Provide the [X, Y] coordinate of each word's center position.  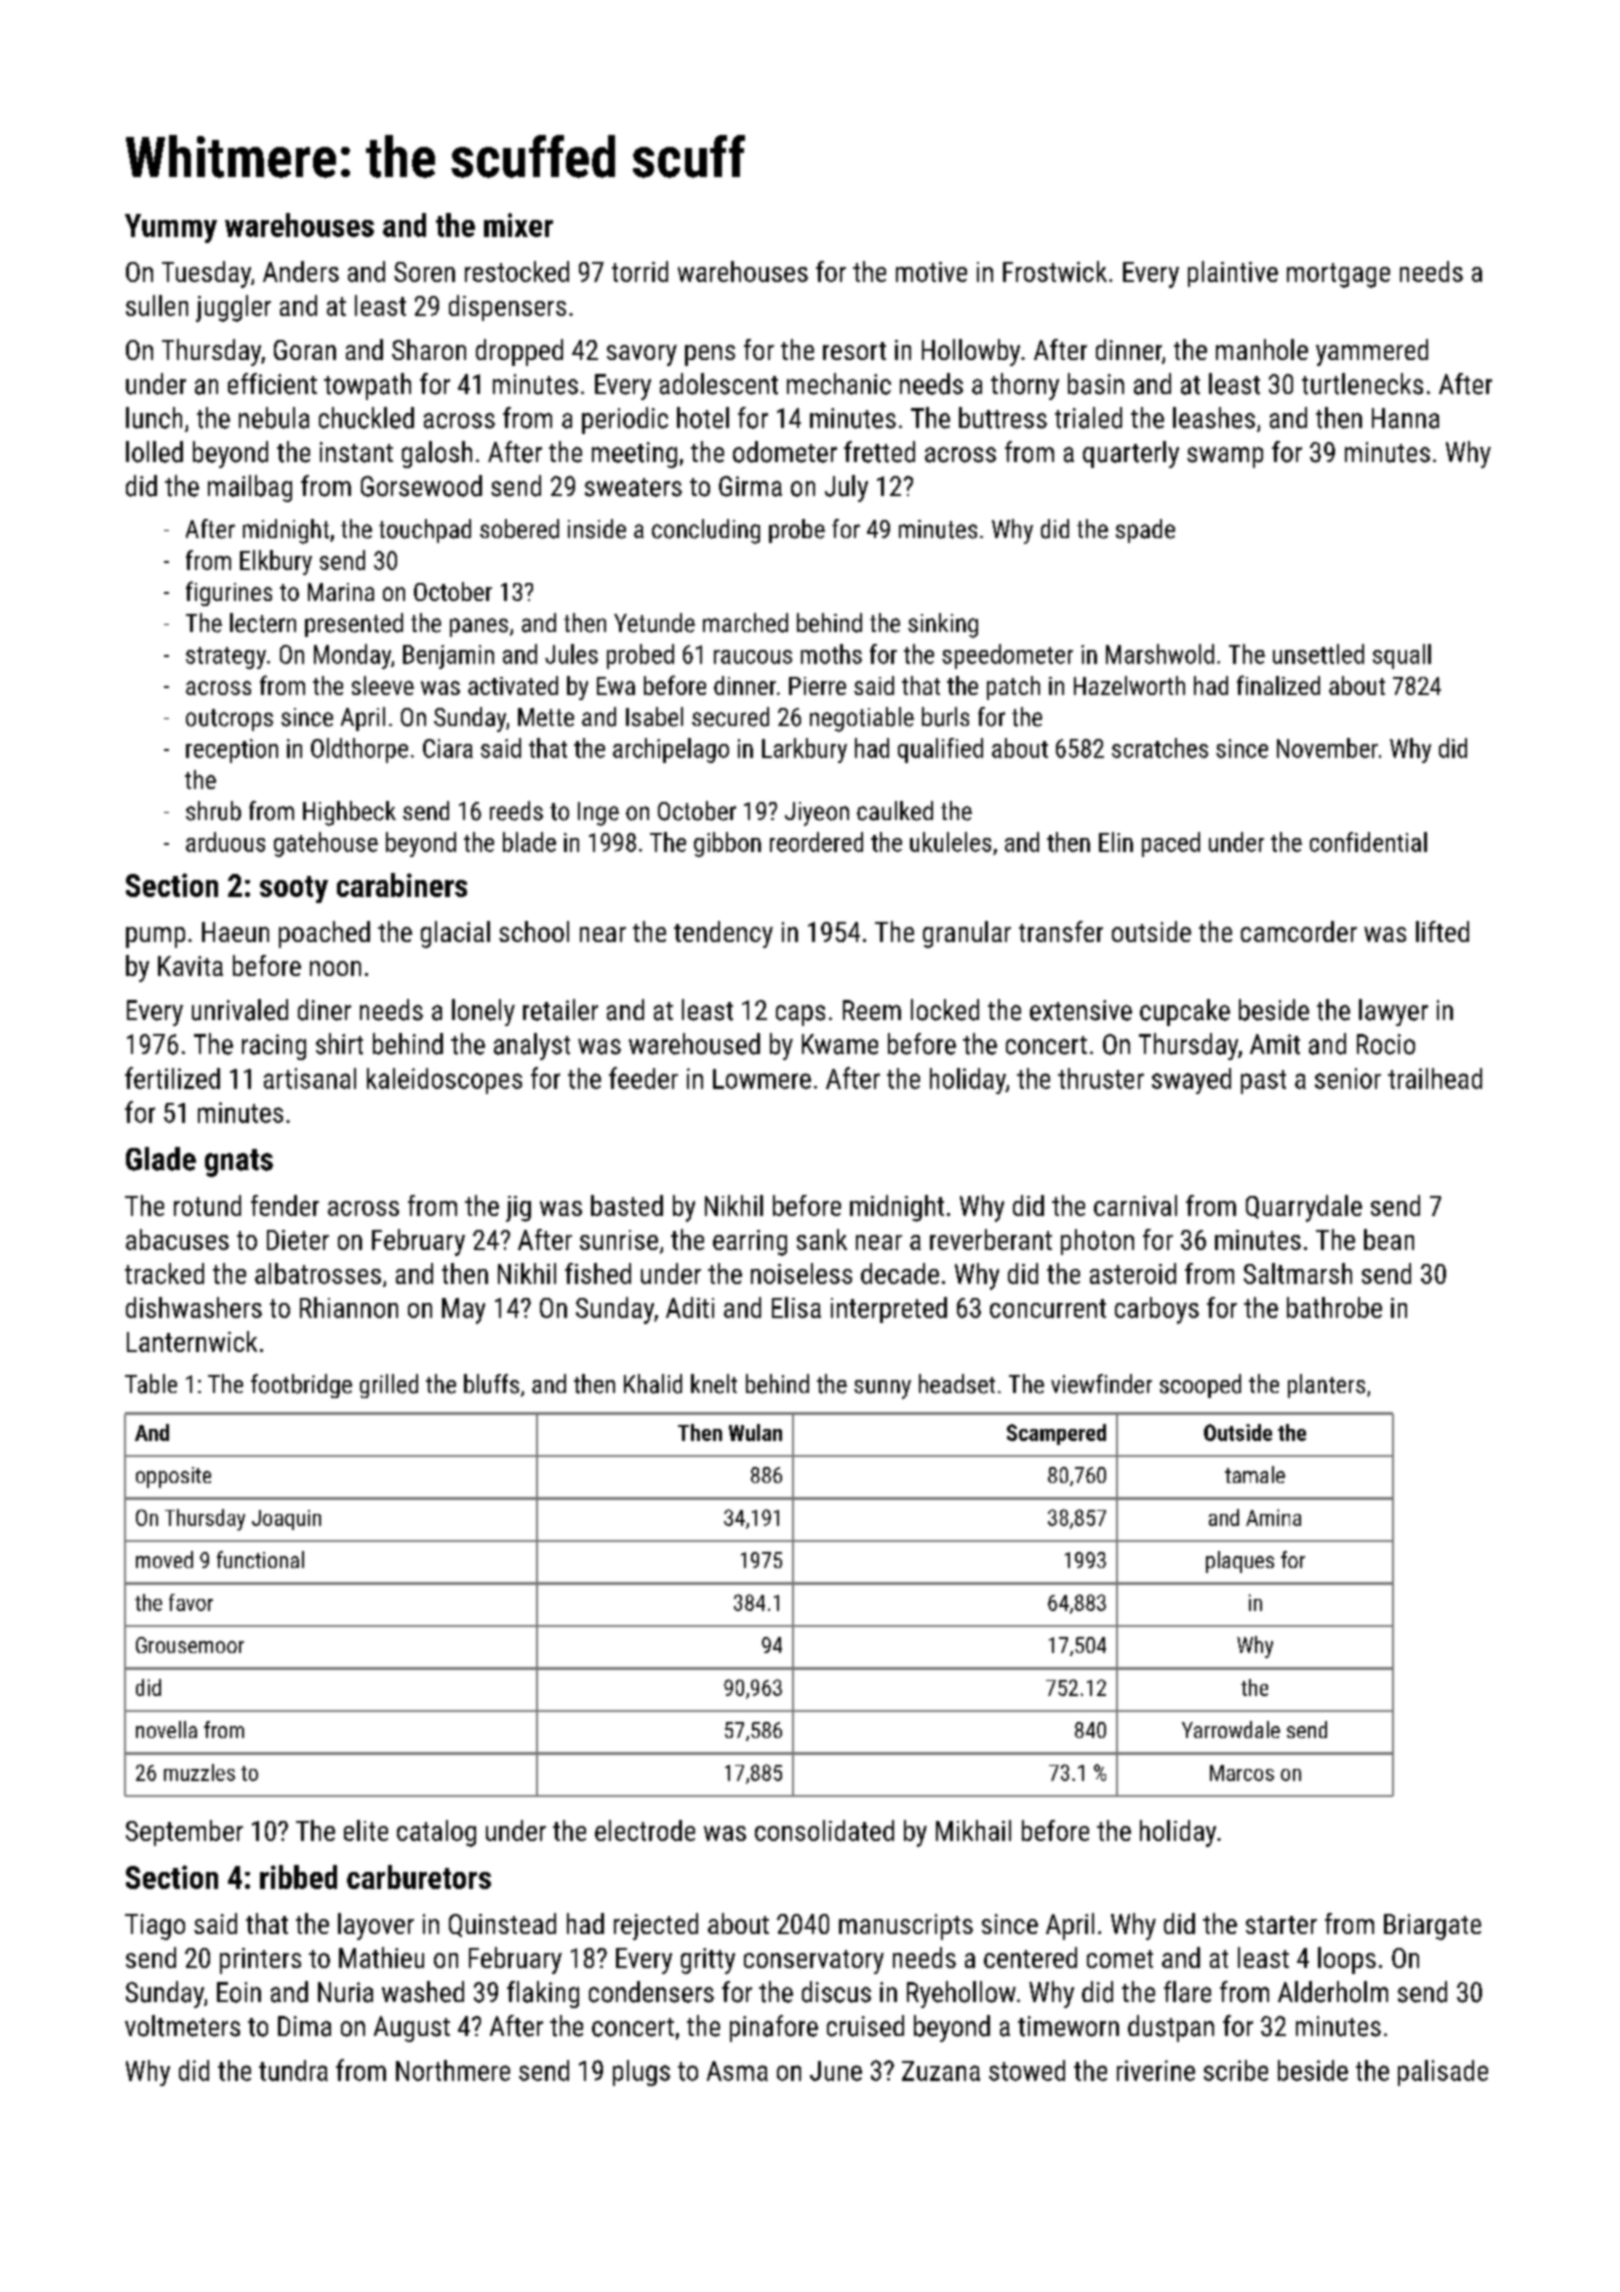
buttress [1003, 418]
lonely [483, 1012]
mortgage [1338, 275]
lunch [154, 418]
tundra [293, 2070]
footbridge [301, 1386]
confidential [1368, 842]
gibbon [727, 844]
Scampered [1056, 1434]
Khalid [653, 1384]
